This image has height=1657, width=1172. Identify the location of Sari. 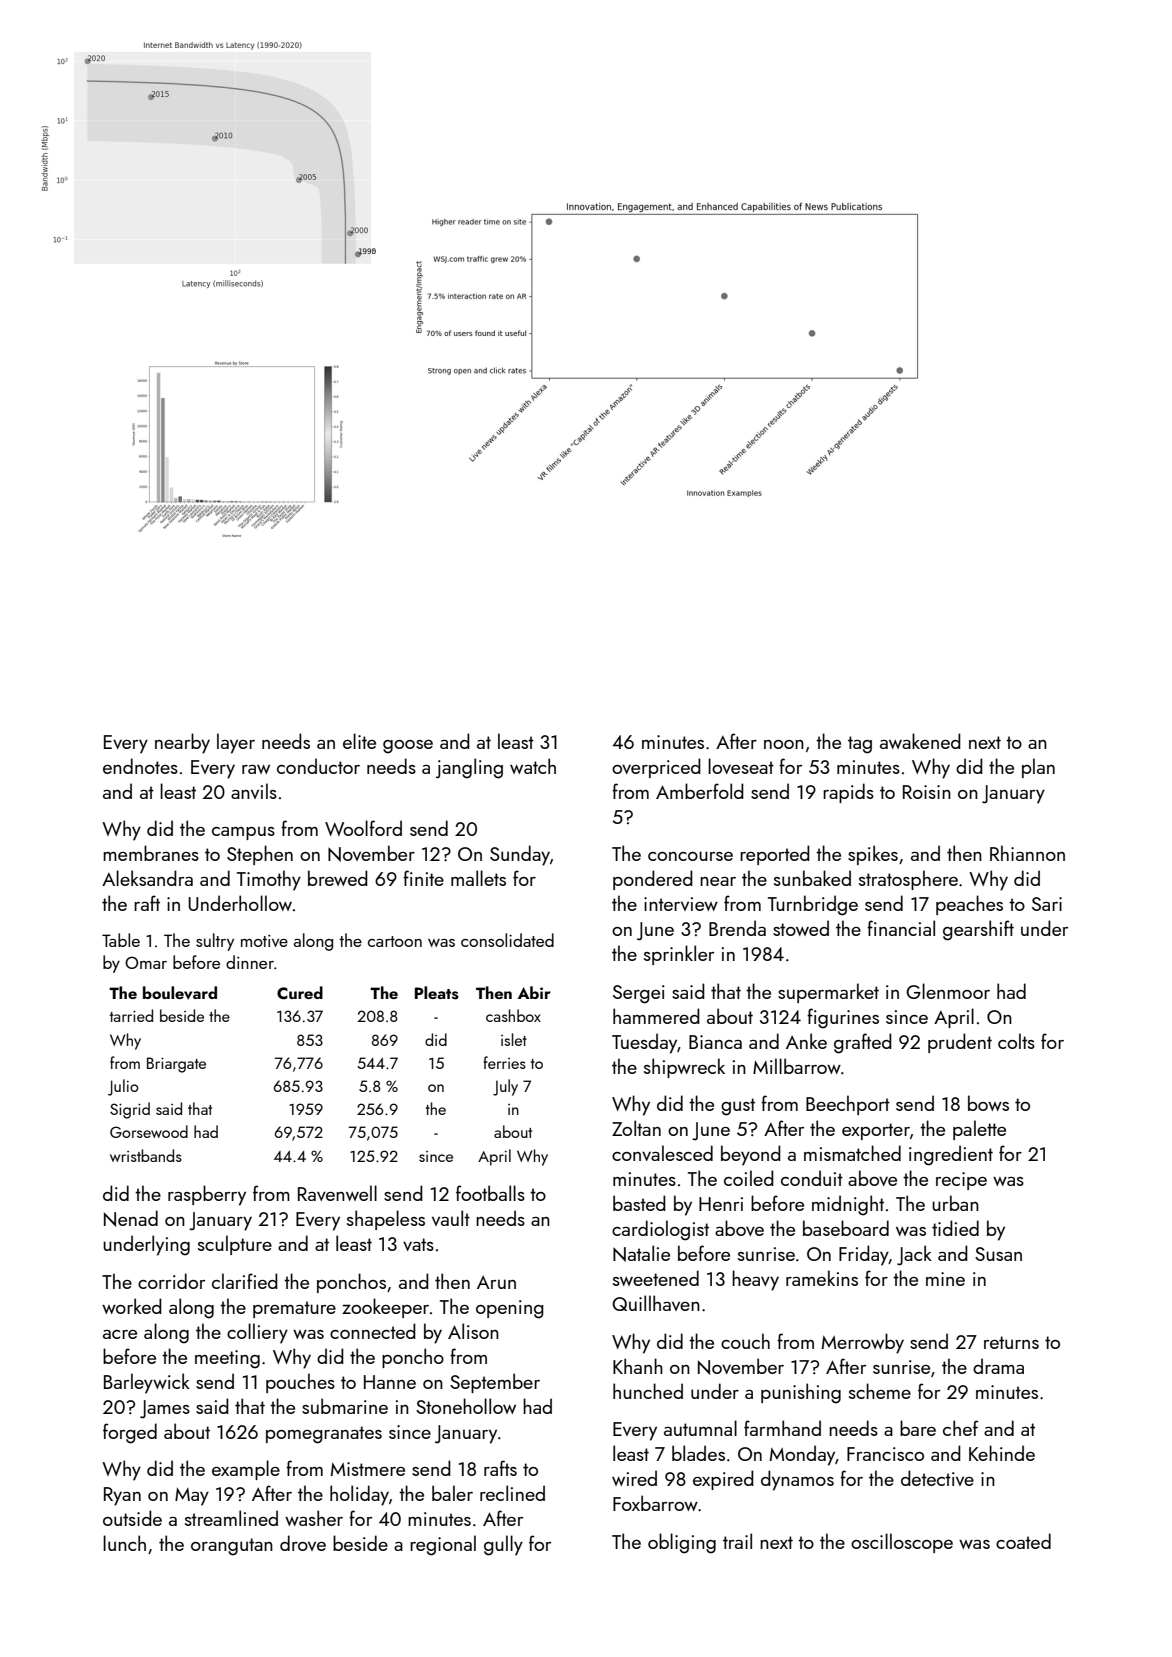
(1047, 904).
